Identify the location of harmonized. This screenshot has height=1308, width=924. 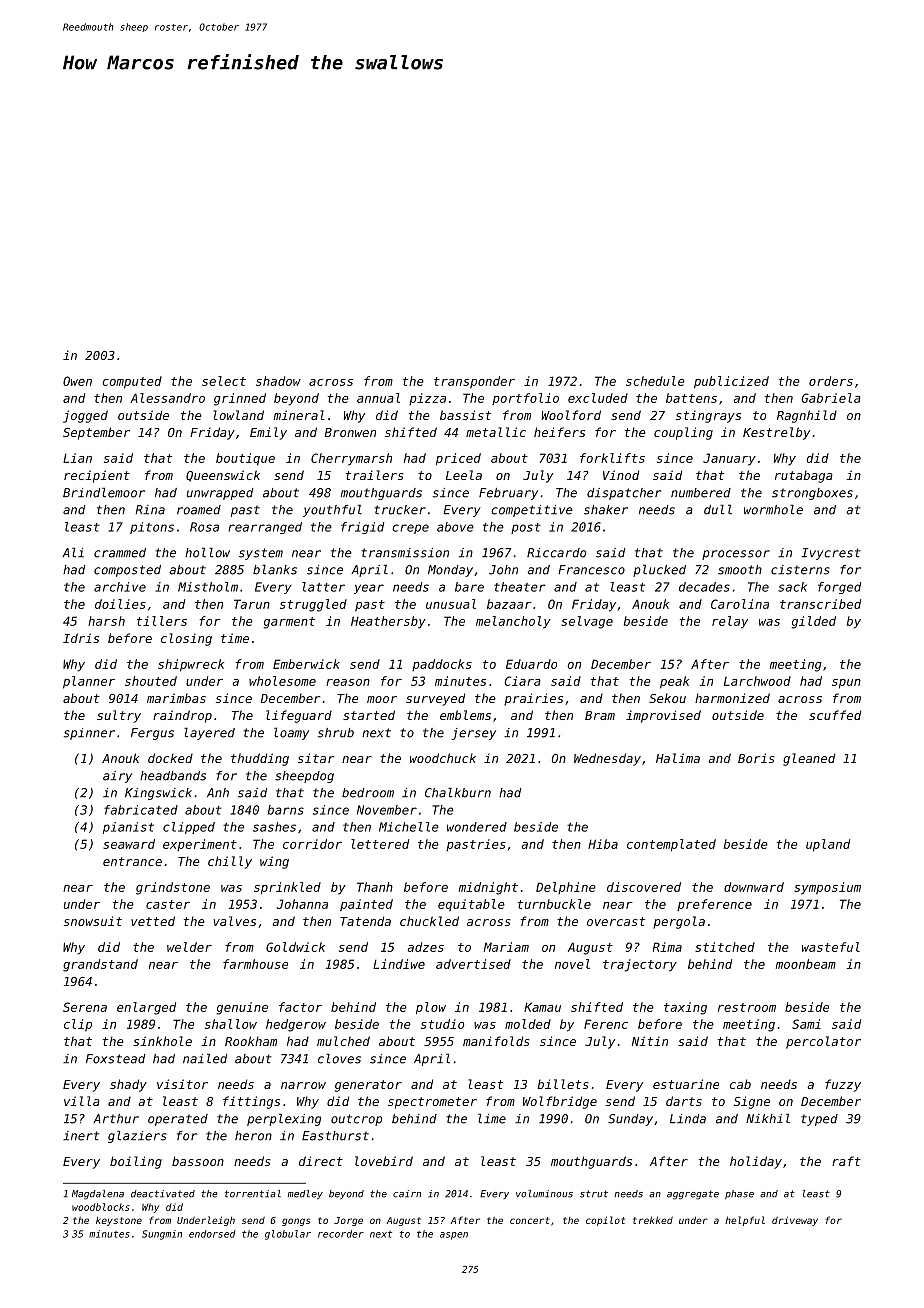
(732, 698).
